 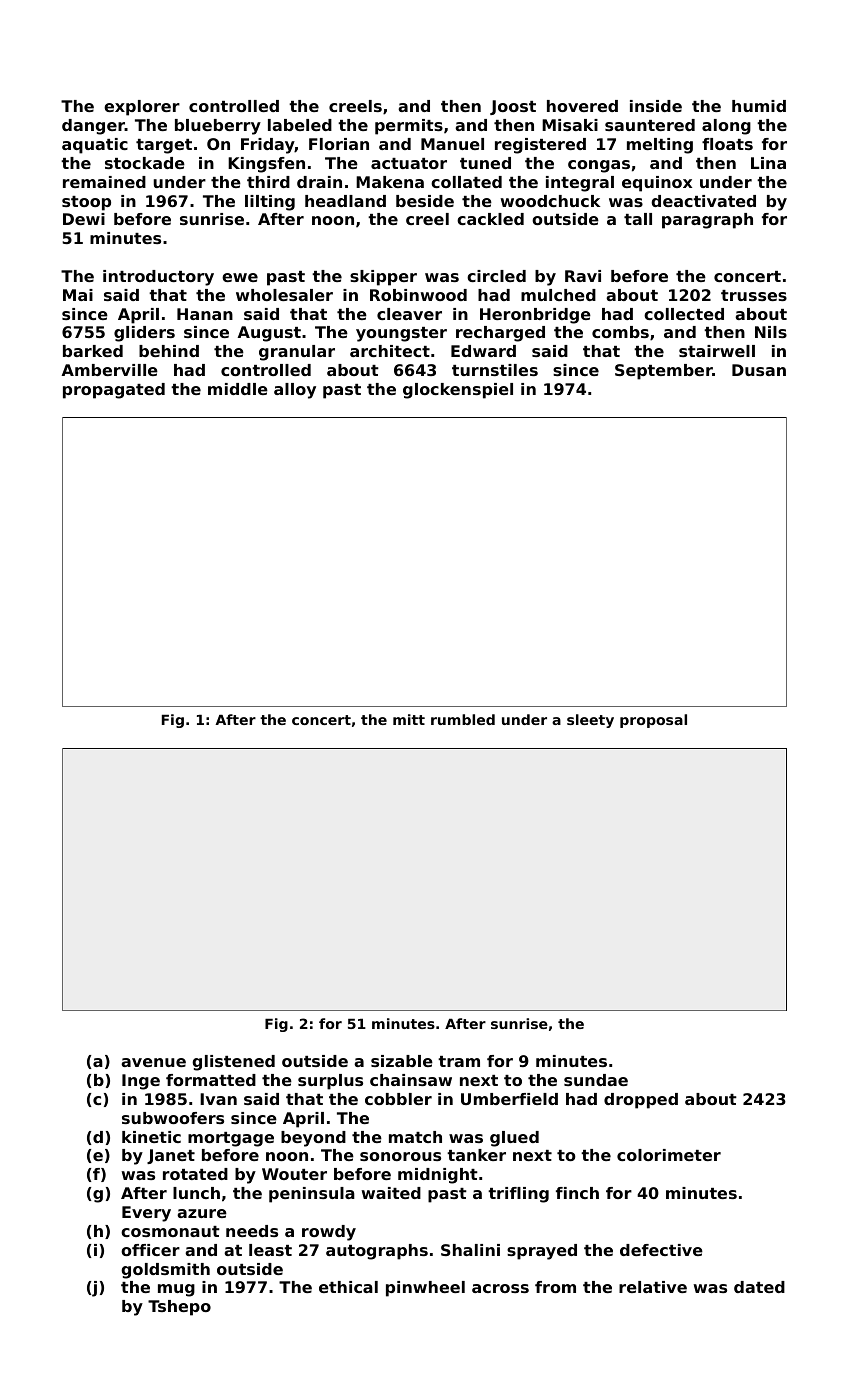 I want to click on middle, so click(x=238, y=389).
